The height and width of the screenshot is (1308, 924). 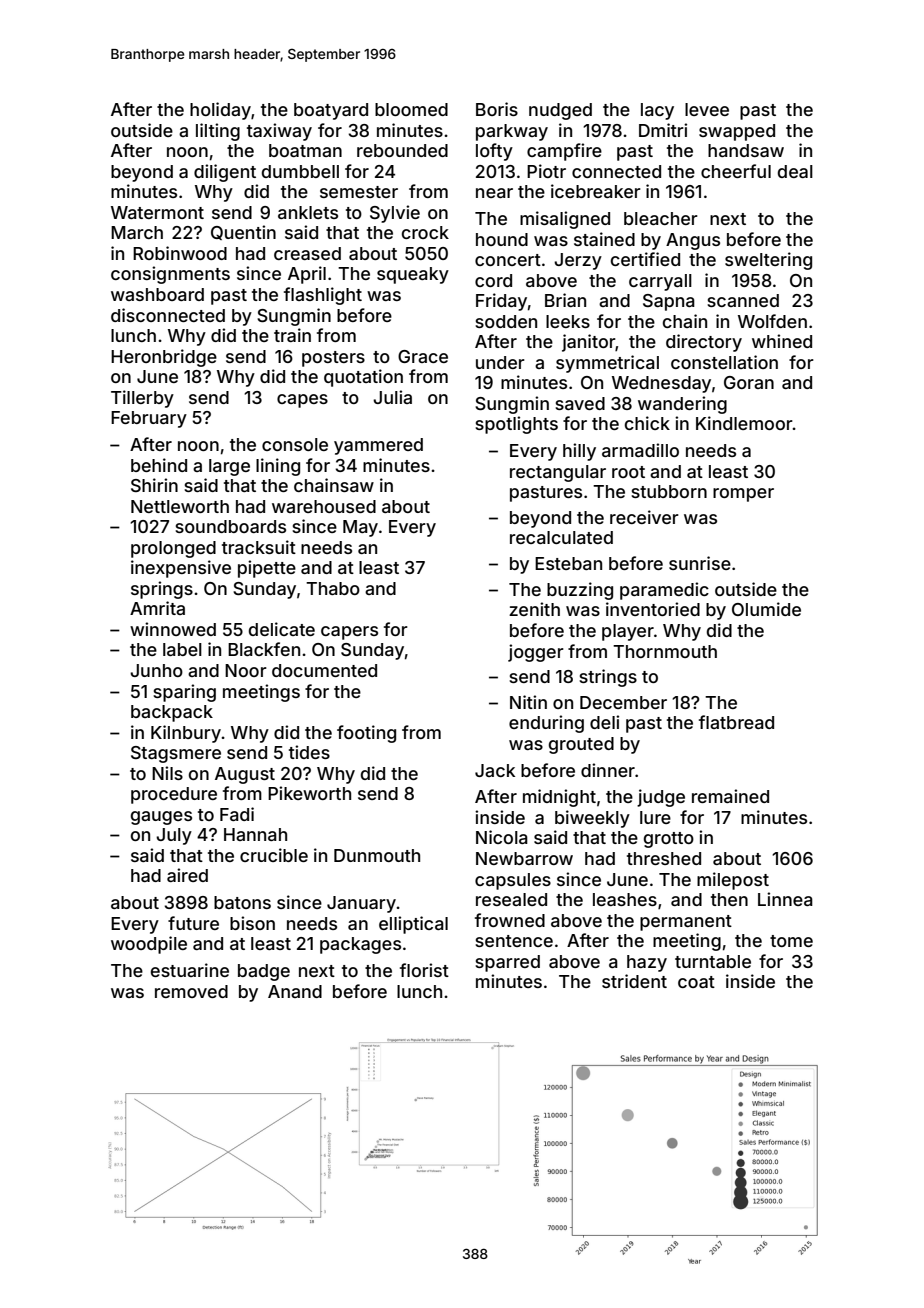 What do you see at coordinates (157, 212) in the screenshot?
I see `Watermont` at bounding box center [157, 212].
